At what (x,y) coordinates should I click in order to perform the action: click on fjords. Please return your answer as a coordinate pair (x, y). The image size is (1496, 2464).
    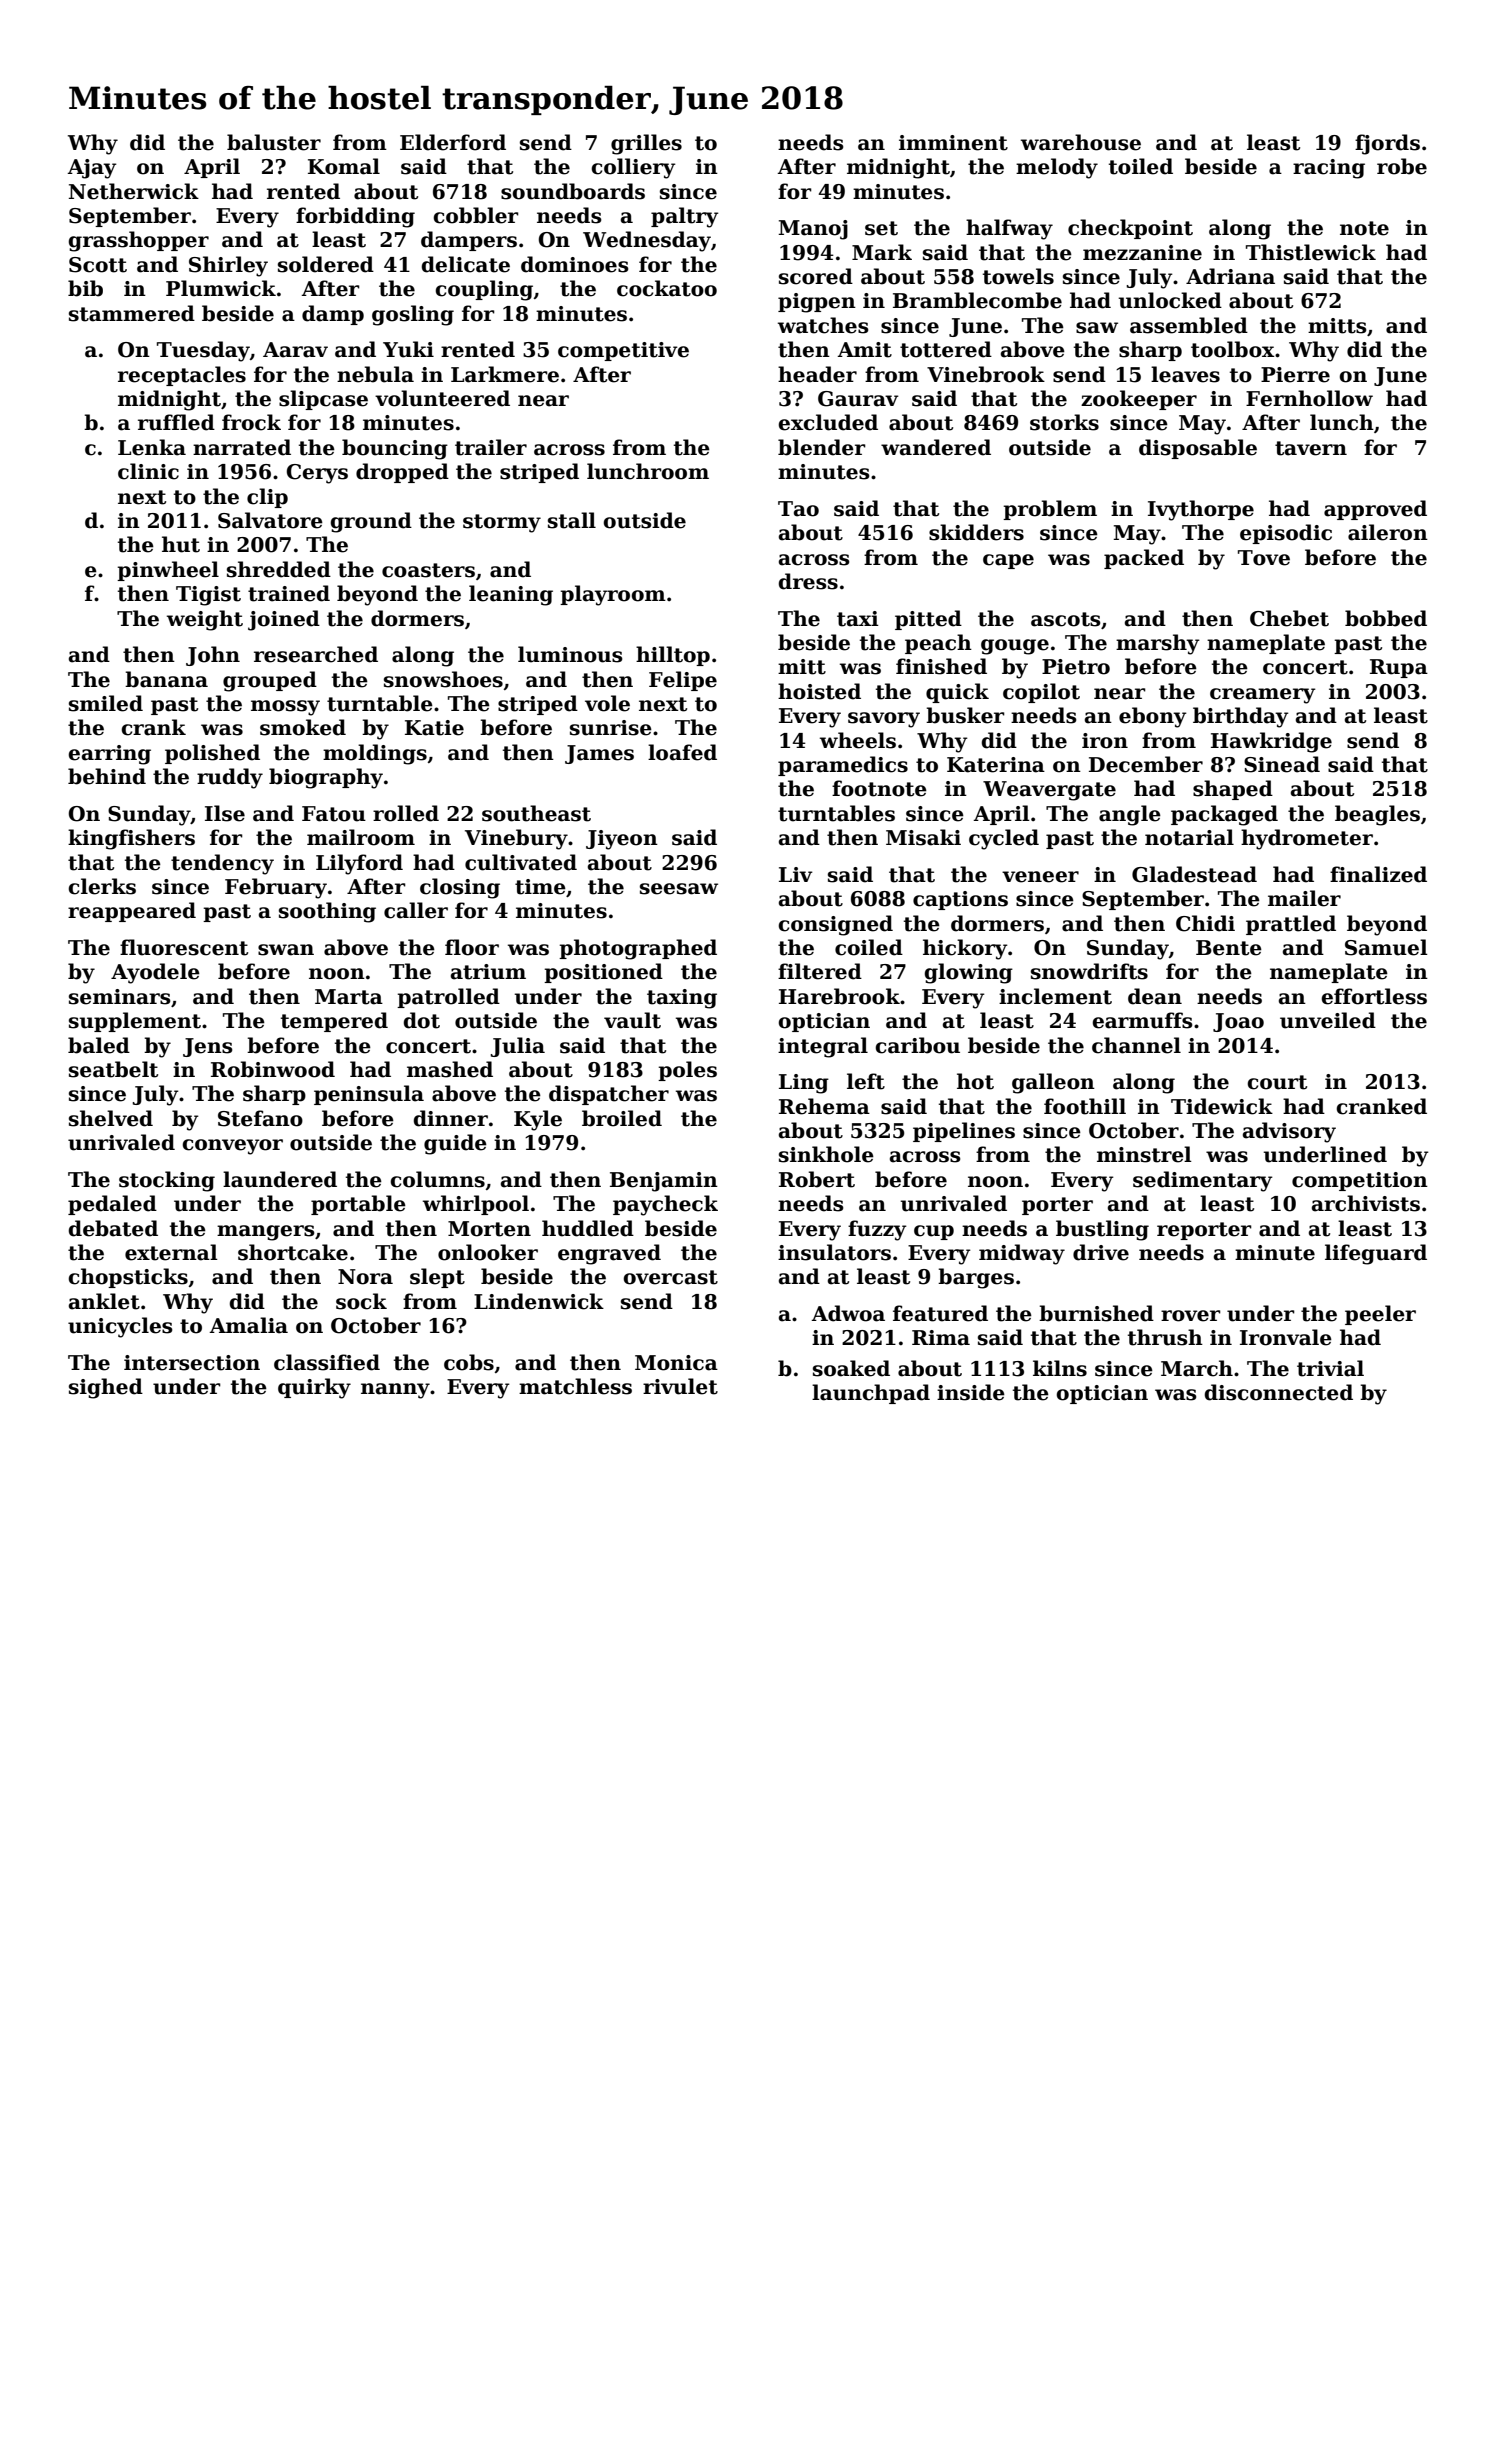
    Looking at the image, I should click on (1387, 144).
